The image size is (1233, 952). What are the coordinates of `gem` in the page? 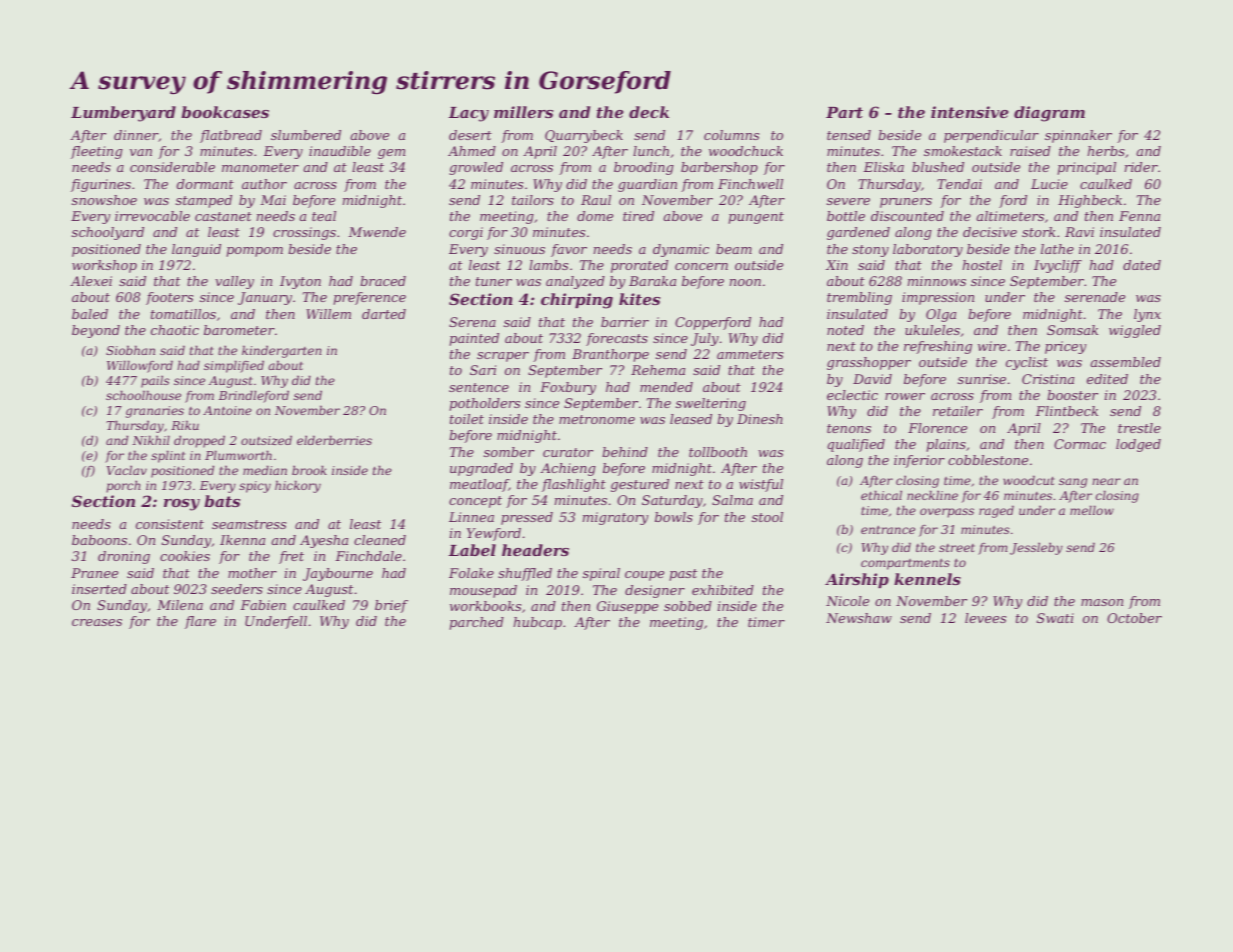 It's located at (391, 154).
